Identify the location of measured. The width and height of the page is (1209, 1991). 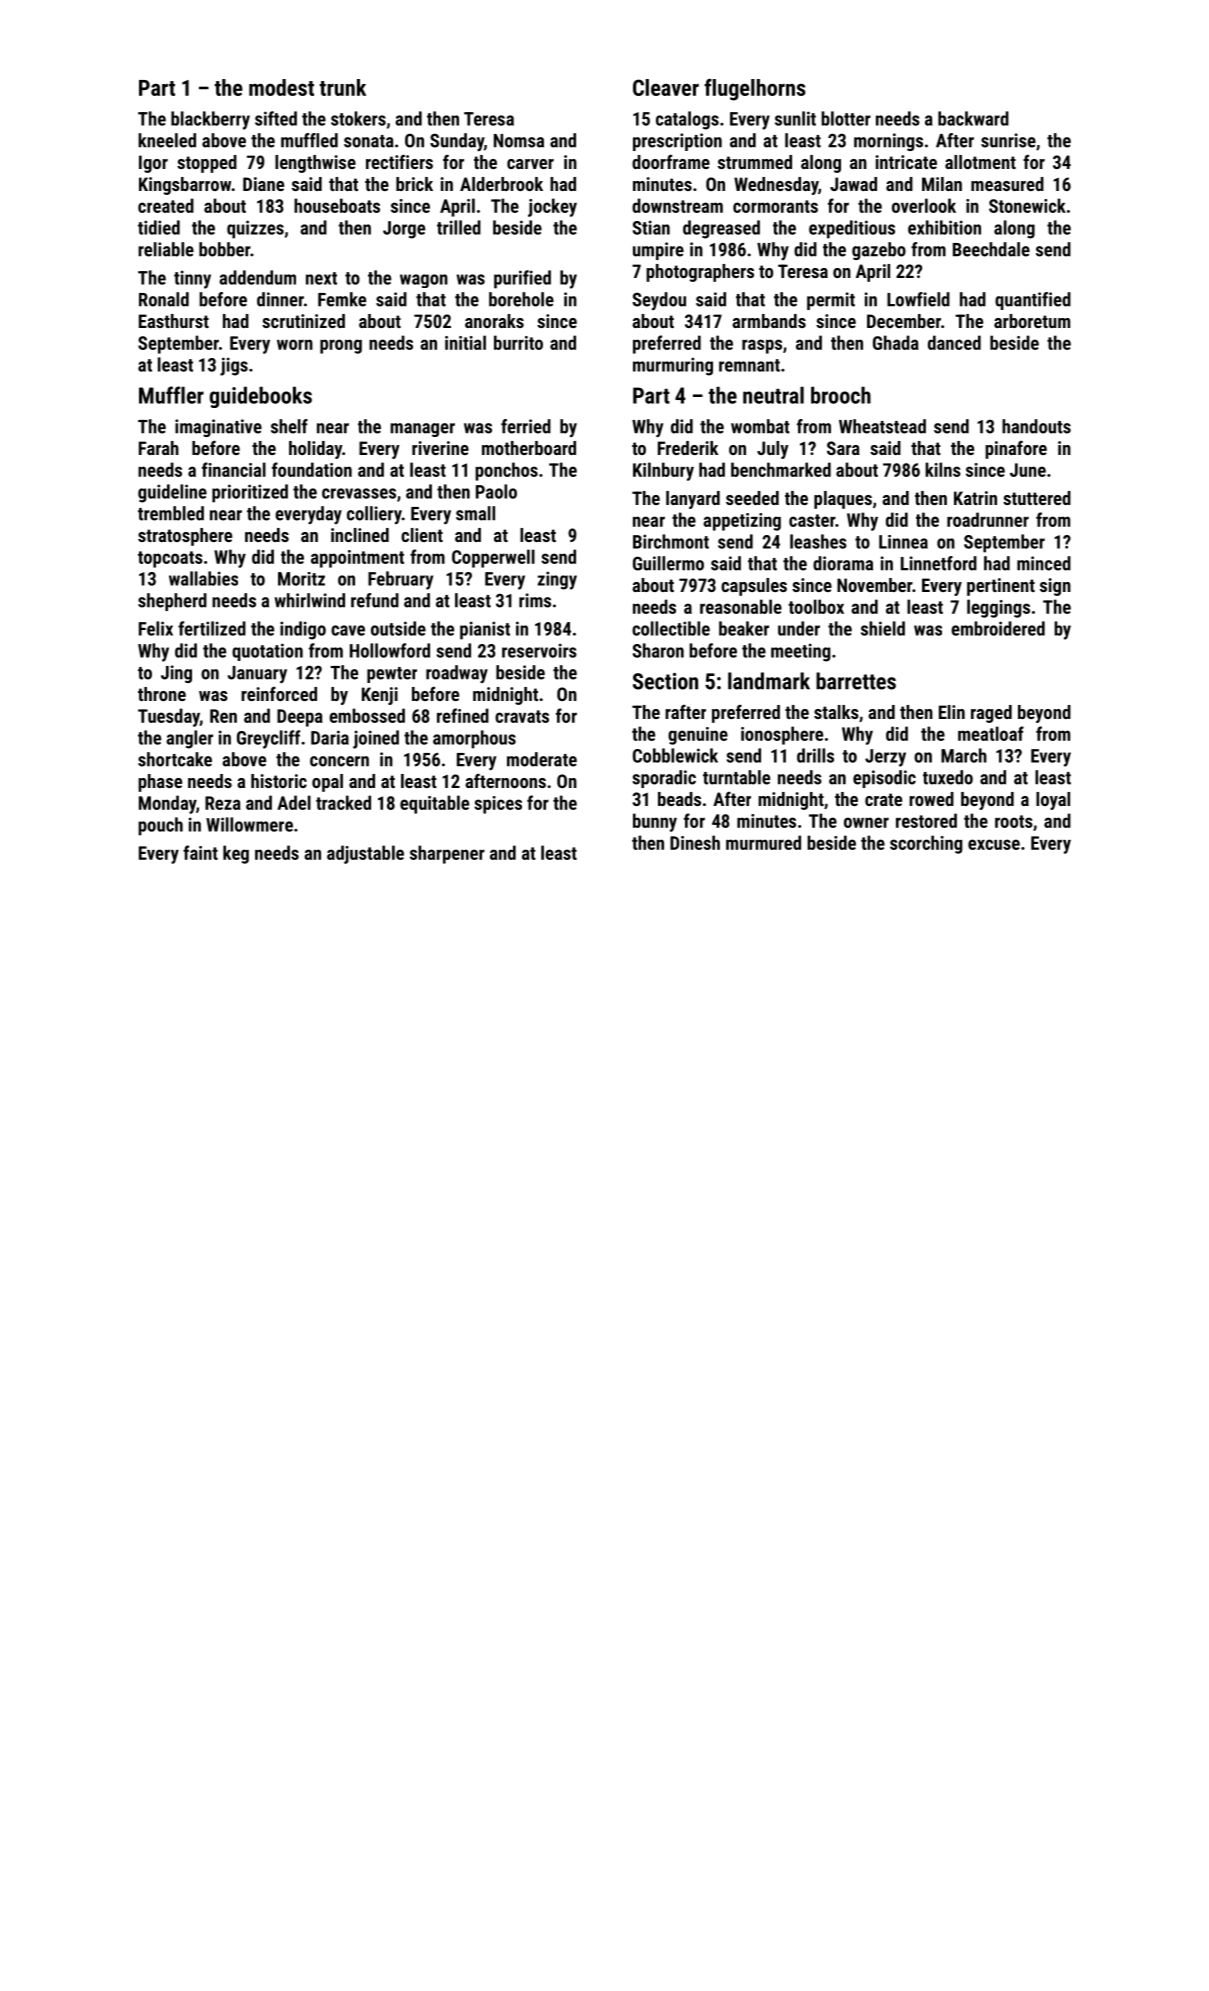
(1007, 184).
